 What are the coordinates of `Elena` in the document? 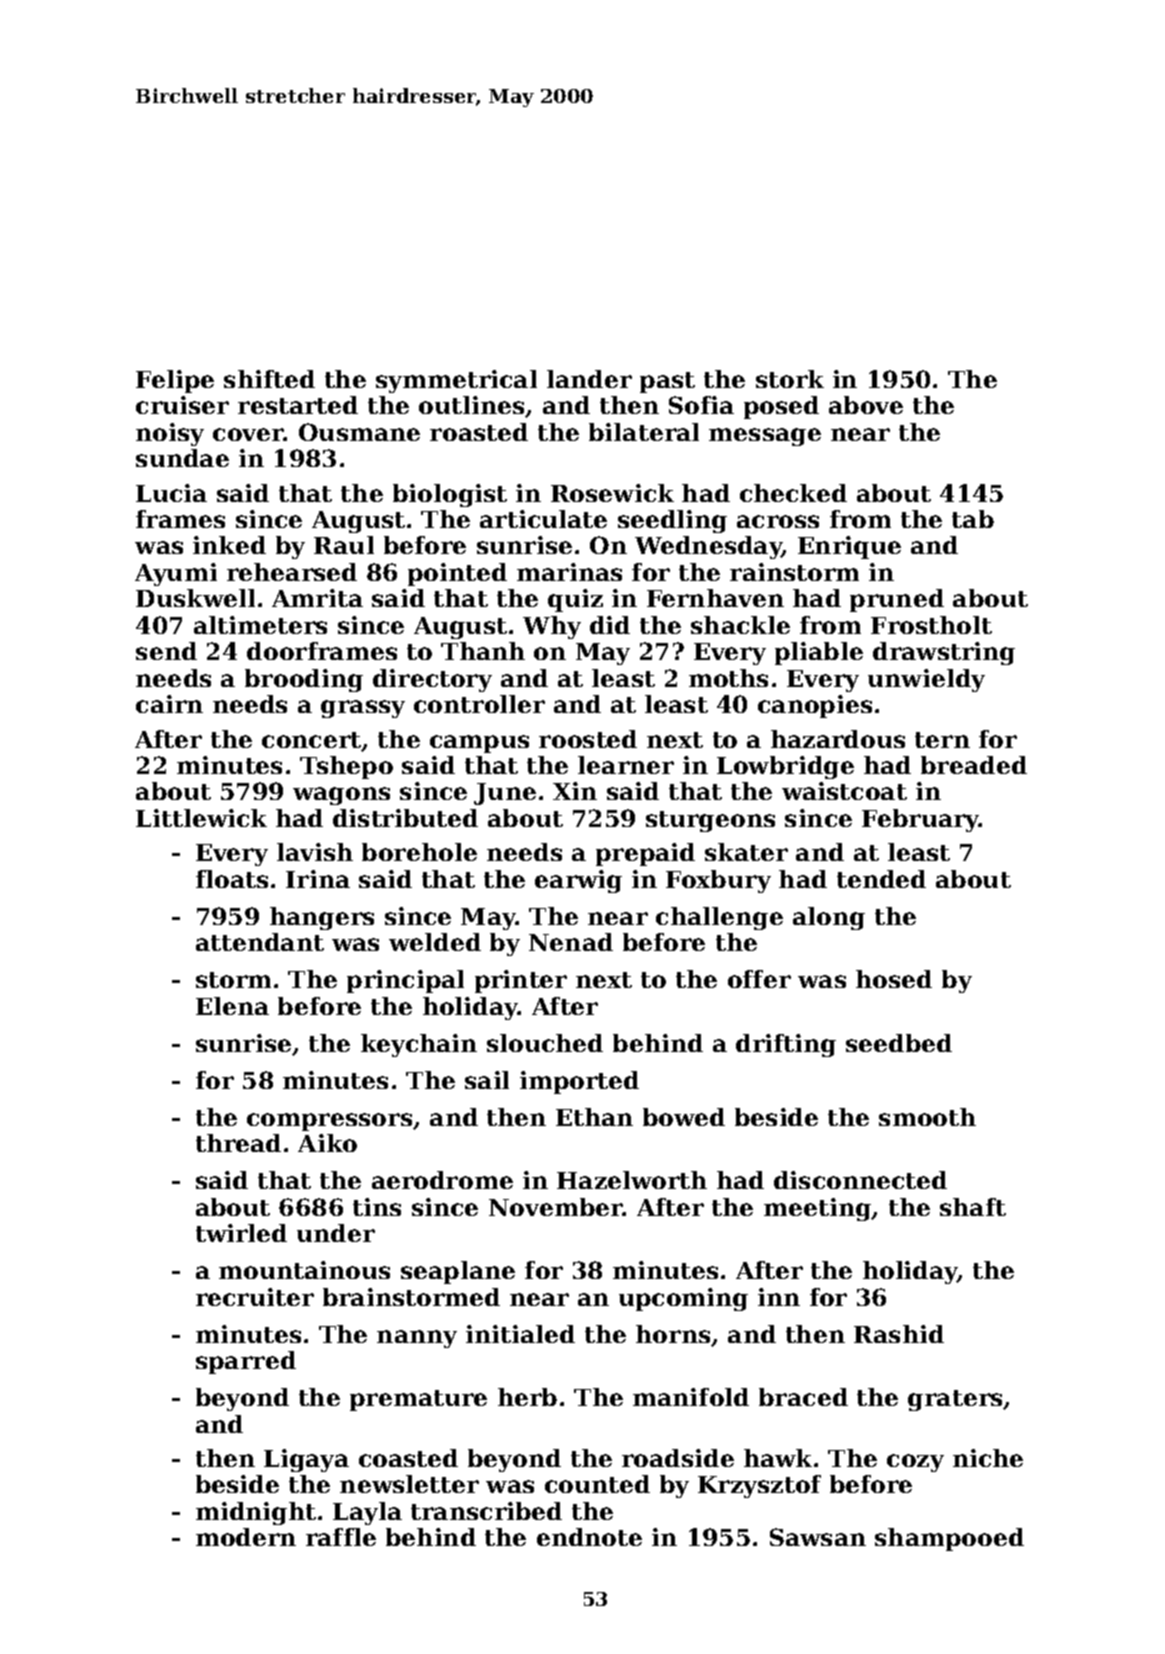 It's located at (232, 1006).
